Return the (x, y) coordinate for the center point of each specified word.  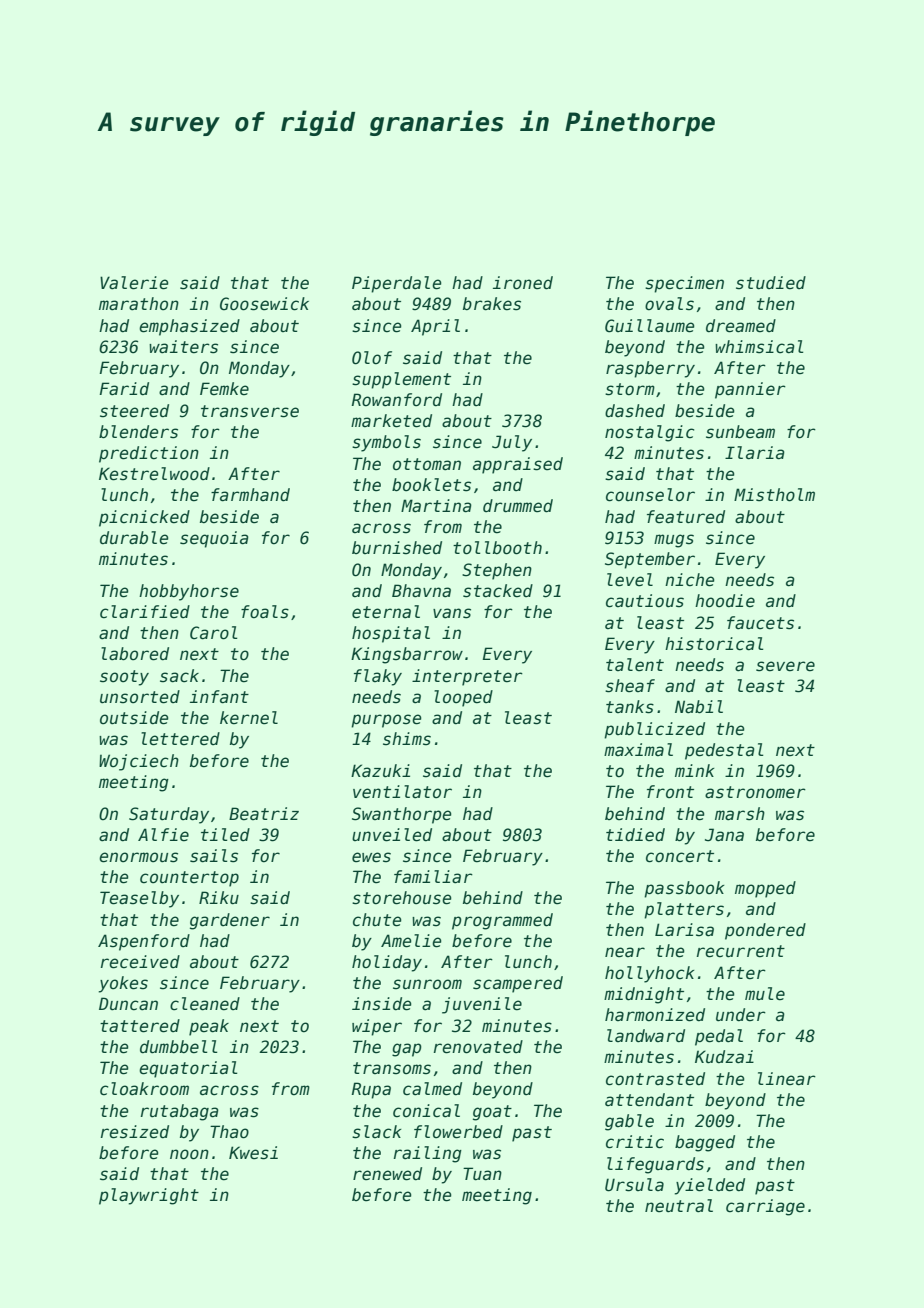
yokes (123, 984)
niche (689, 580)
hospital (391, 634)
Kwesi (253, 1153)
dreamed (741, 326)
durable (134, 538)
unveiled (392, 835)
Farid (124, 389)
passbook (684, 889)
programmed (502, 921)
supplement (401, 380)
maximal (638, 749)
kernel (249, 718)
